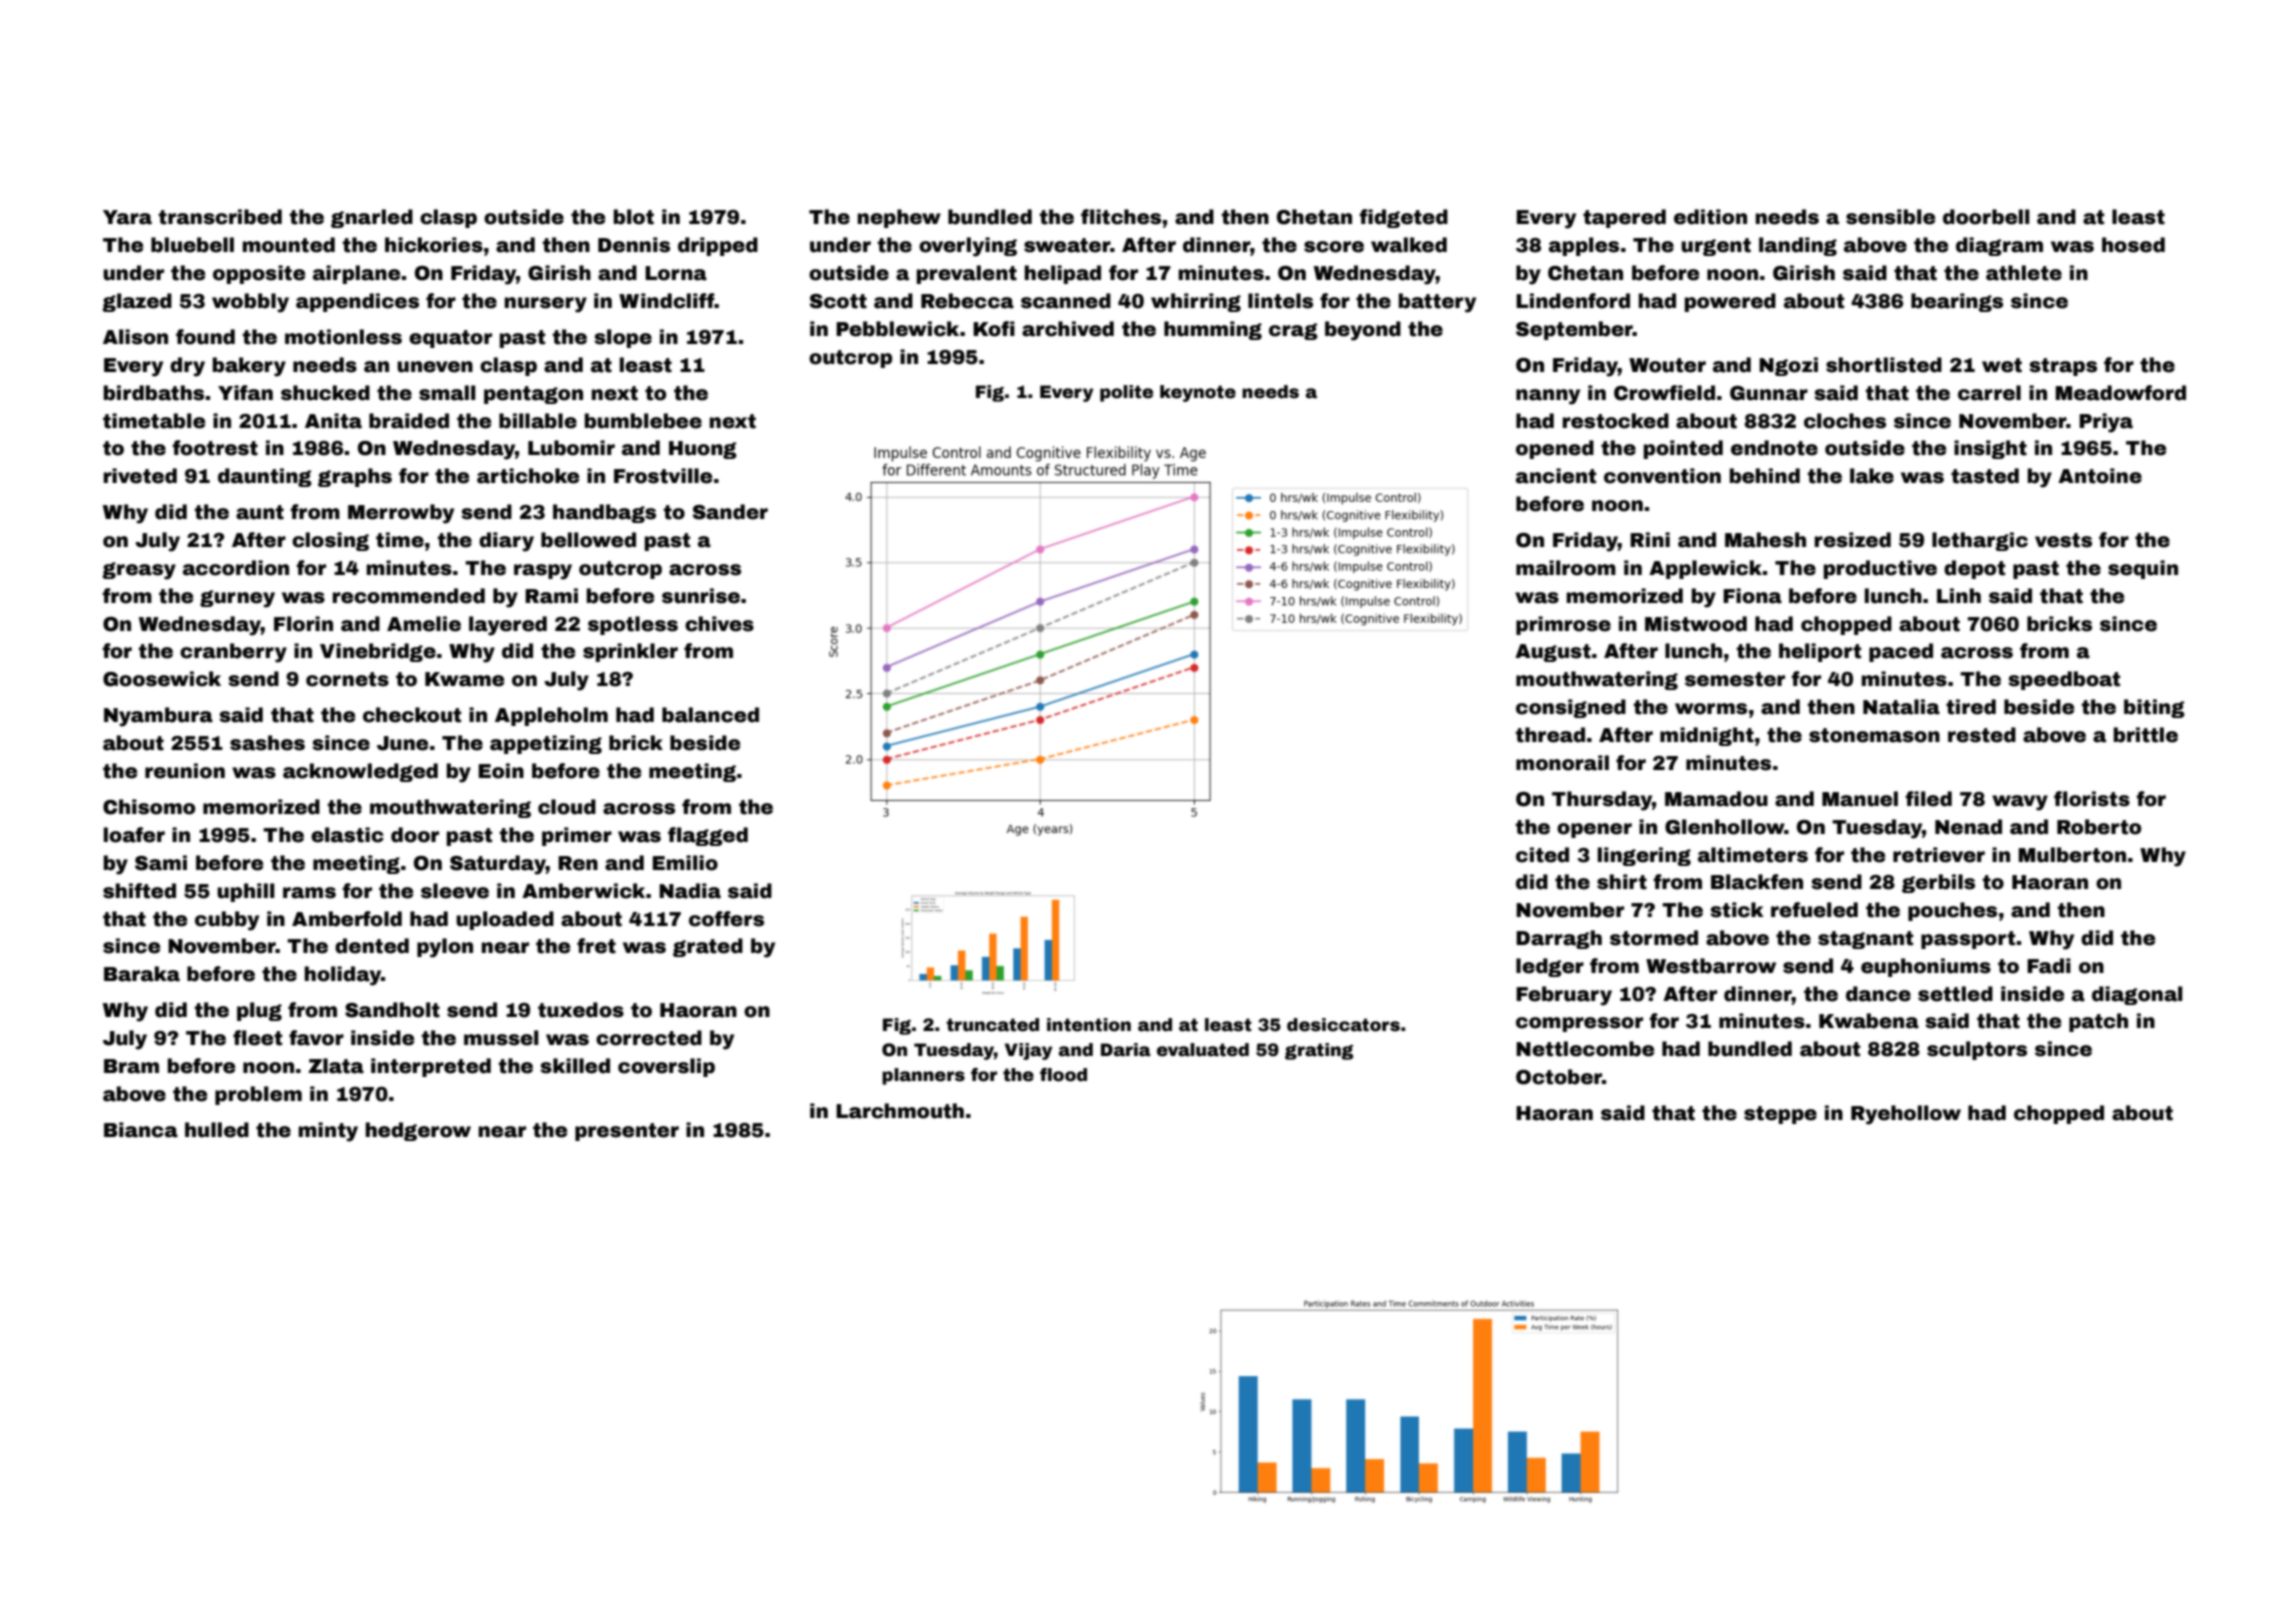 This screenshot has height=1620, width=2292. I want to click on checkout, so click(412, 715).
